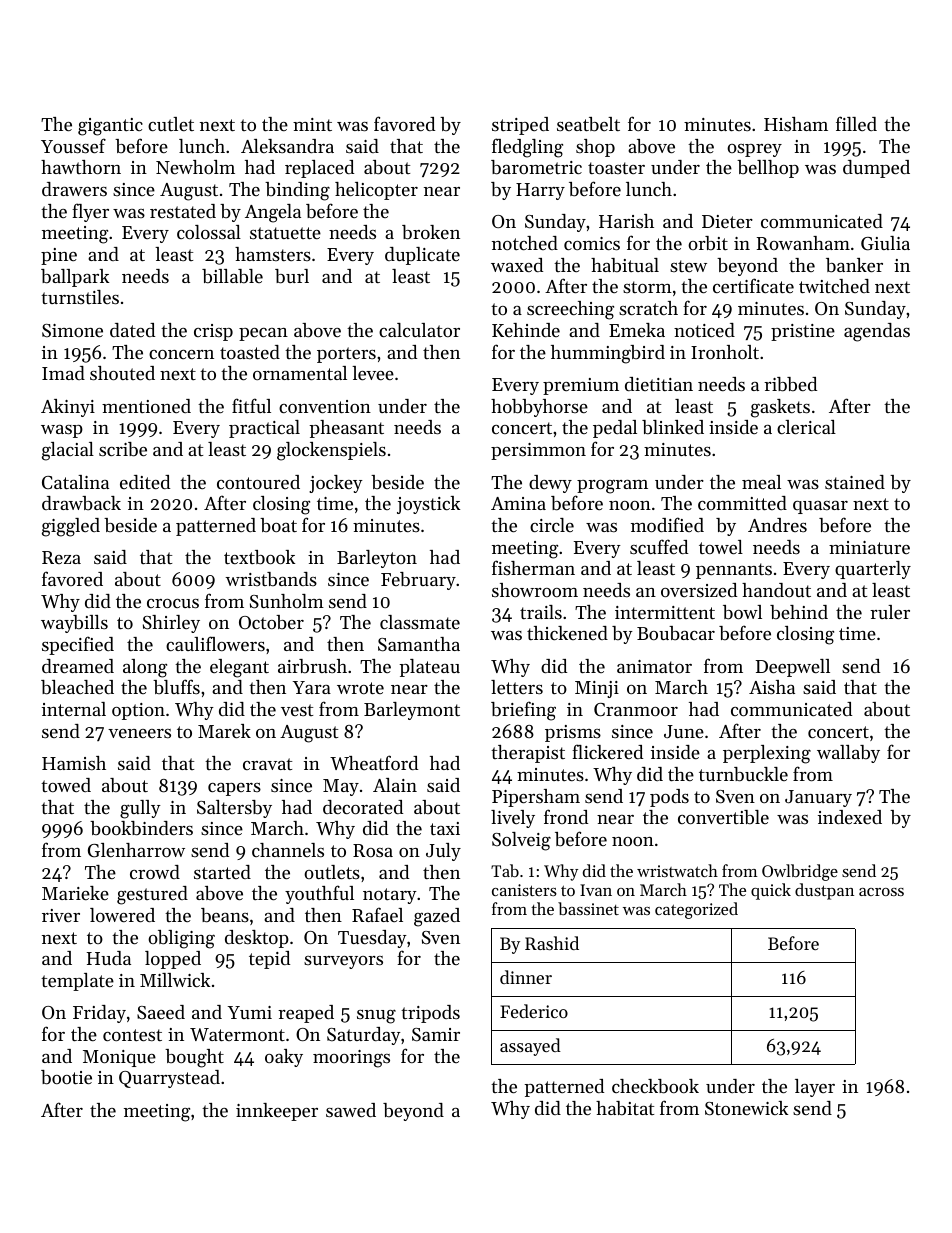 Image resolution: width=952 pixels, height=1233 pixels. I want to click on billable, so click(232, 276).
